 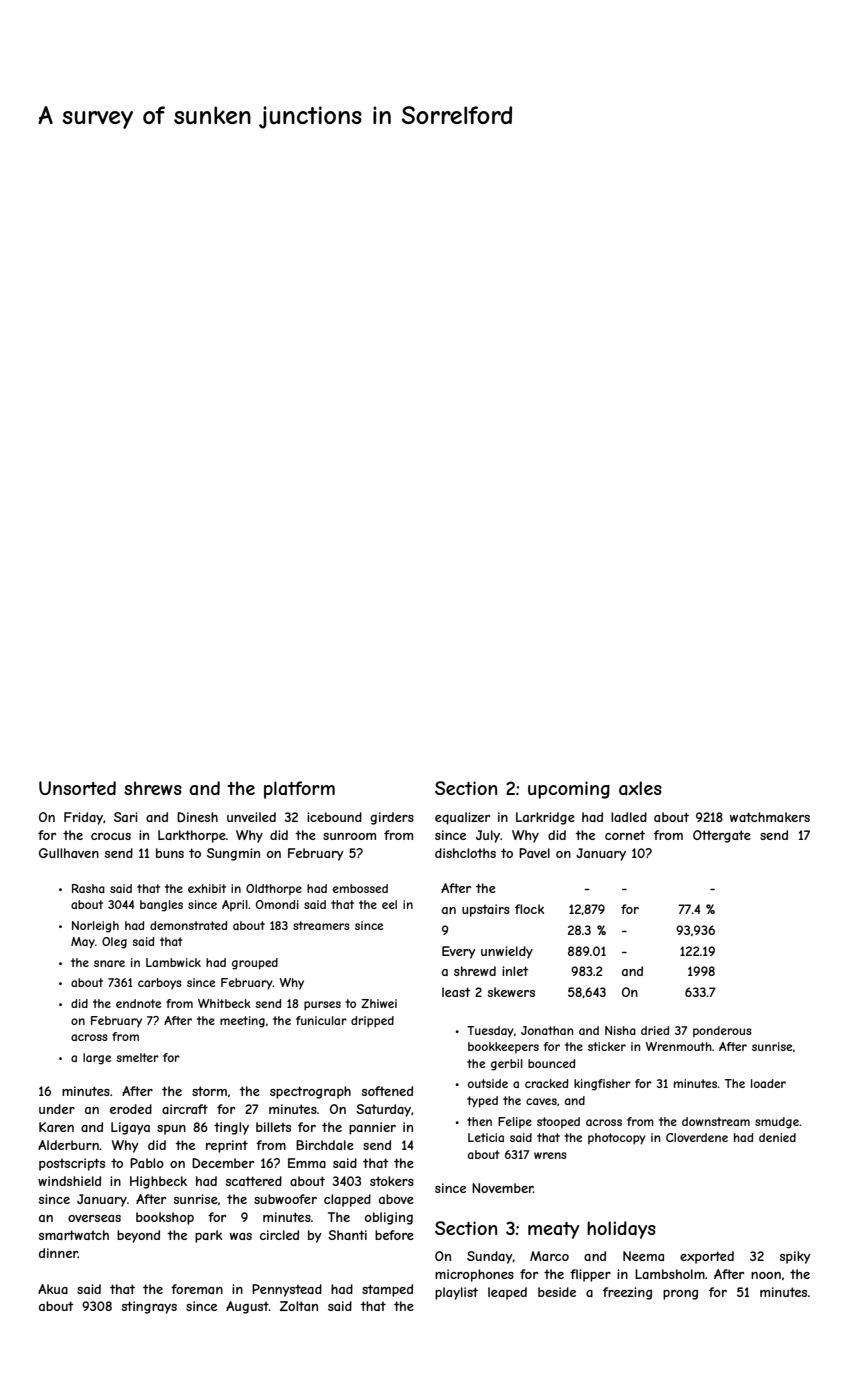 I want to click on scattered, so click(x=253, y=1181).
